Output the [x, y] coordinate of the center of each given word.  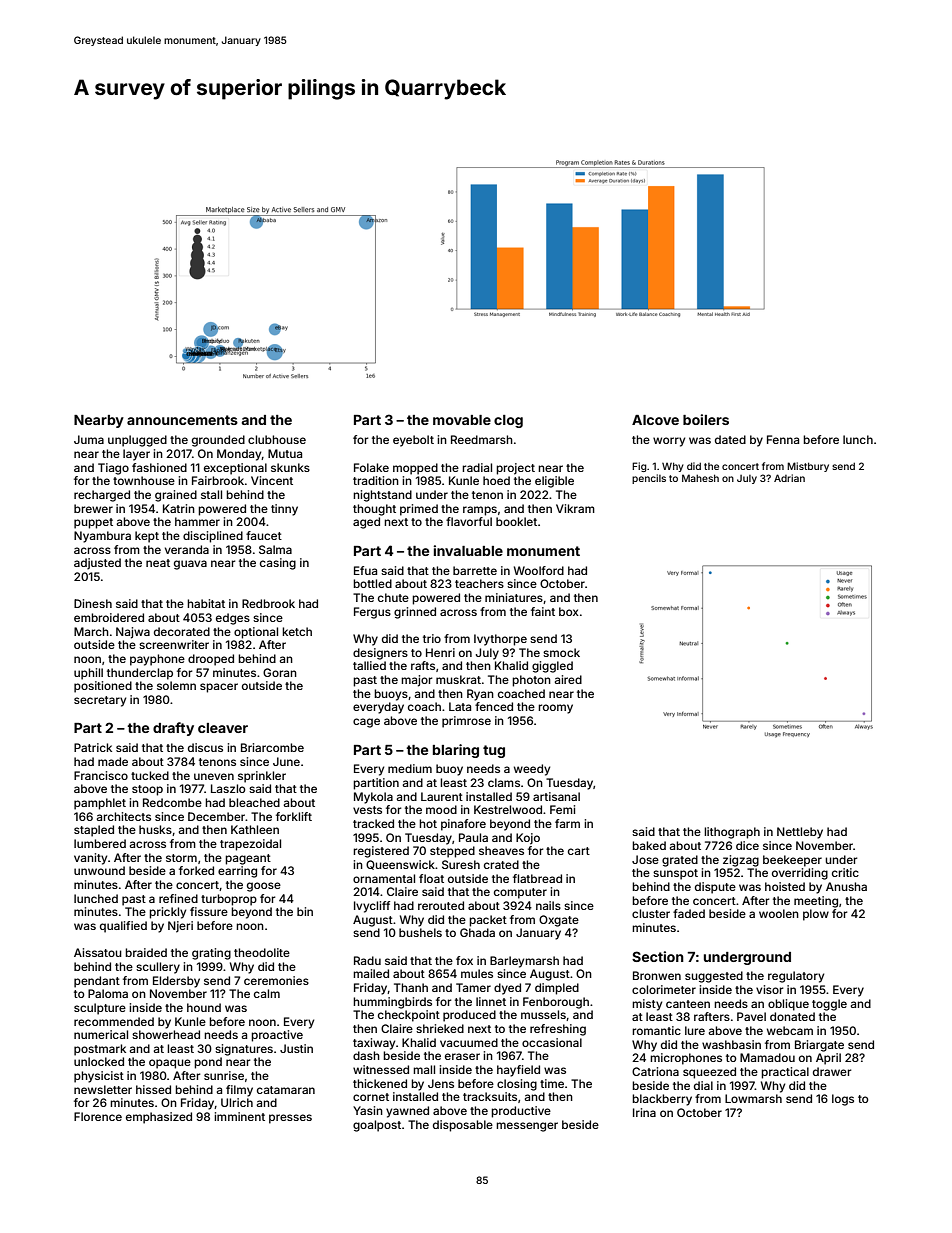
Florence [98, 1116]
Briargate [819, 1046]
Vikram [575, 508]
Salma [275, 549]
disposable [463, 1126]
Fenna [783, 439]
